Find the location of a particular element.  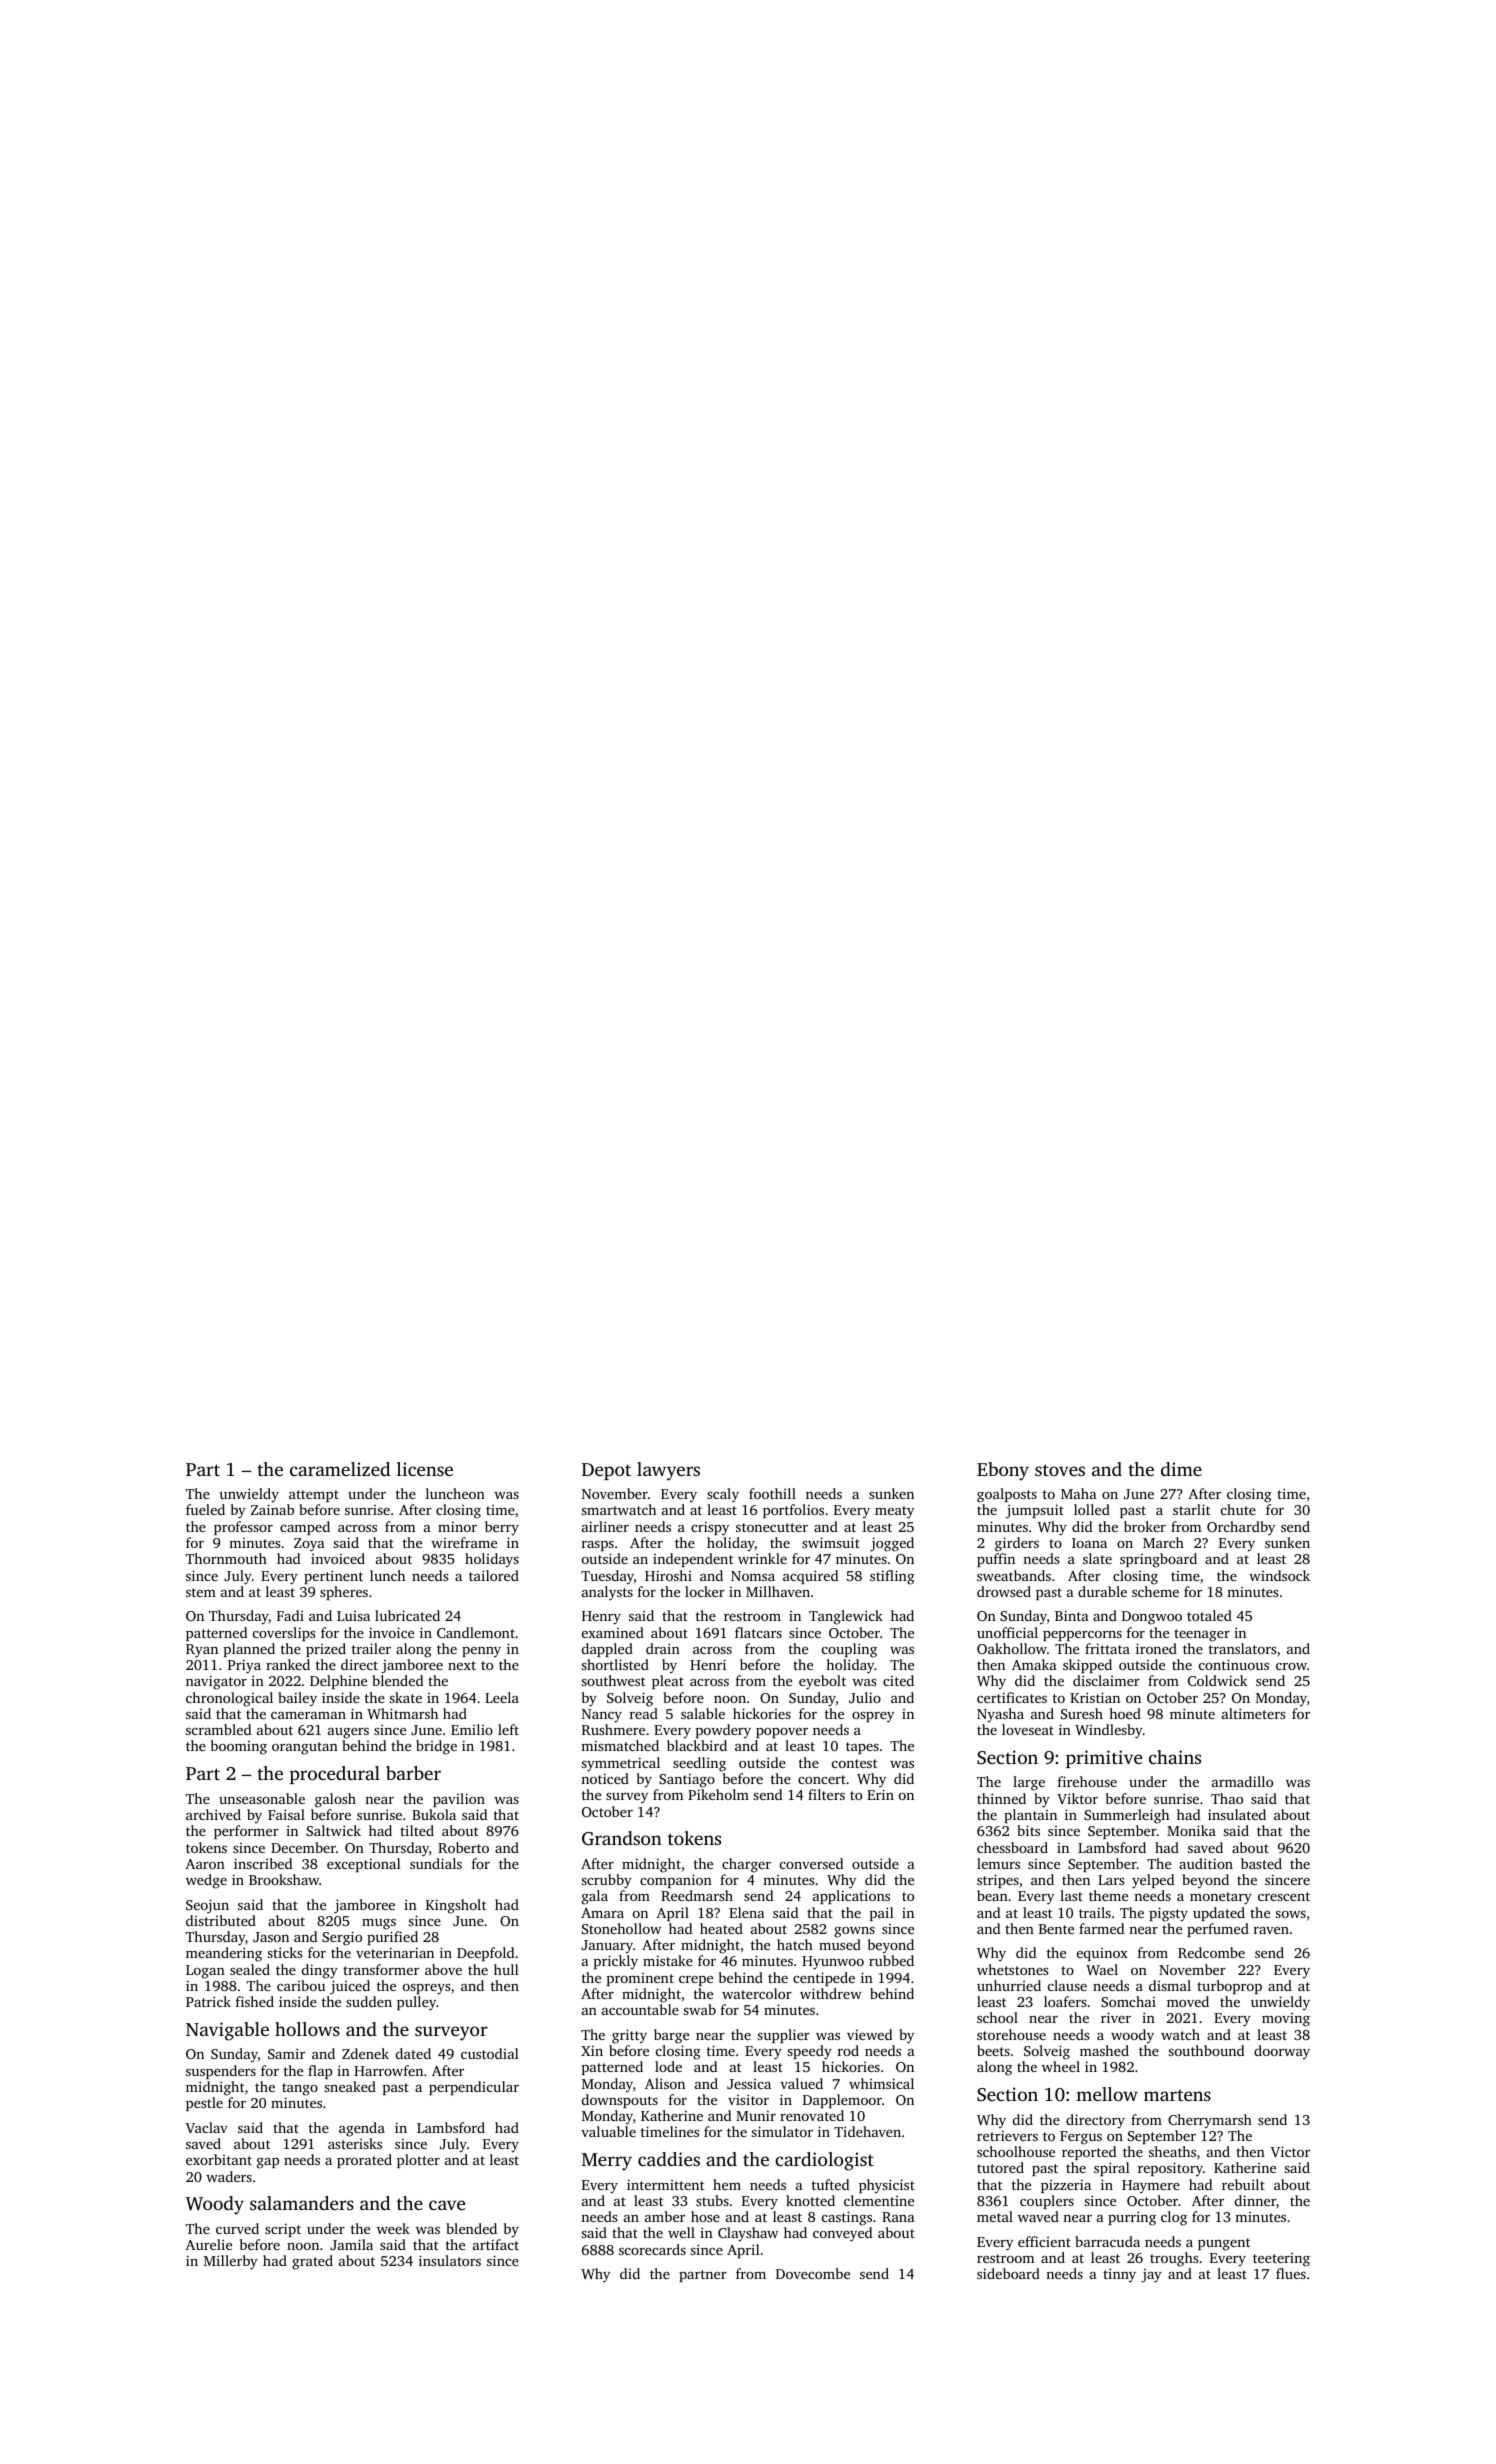

Dovecombe is located at coordinates (813, 2273).
